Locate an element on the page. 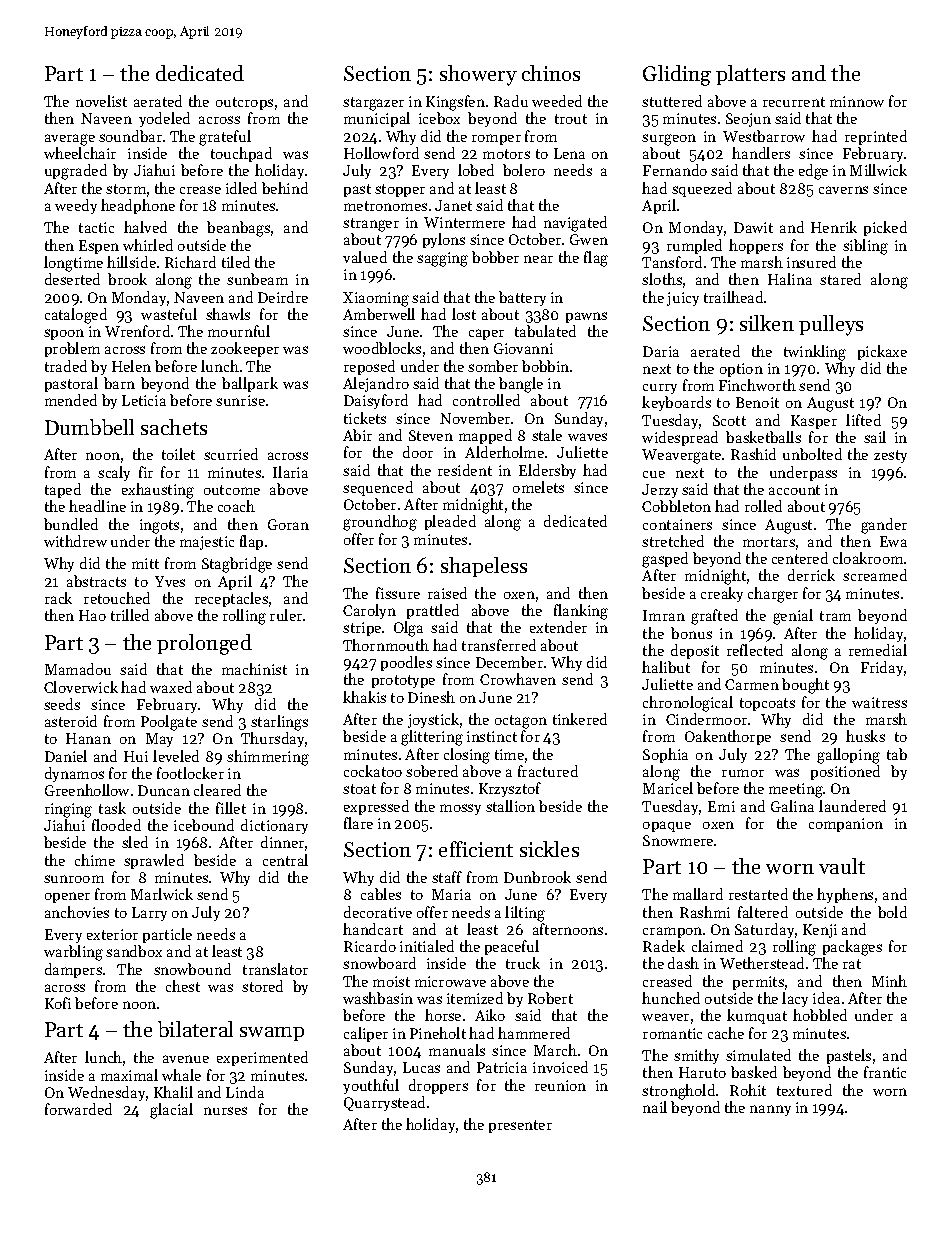  stared is located at coordinates (840, 279).
